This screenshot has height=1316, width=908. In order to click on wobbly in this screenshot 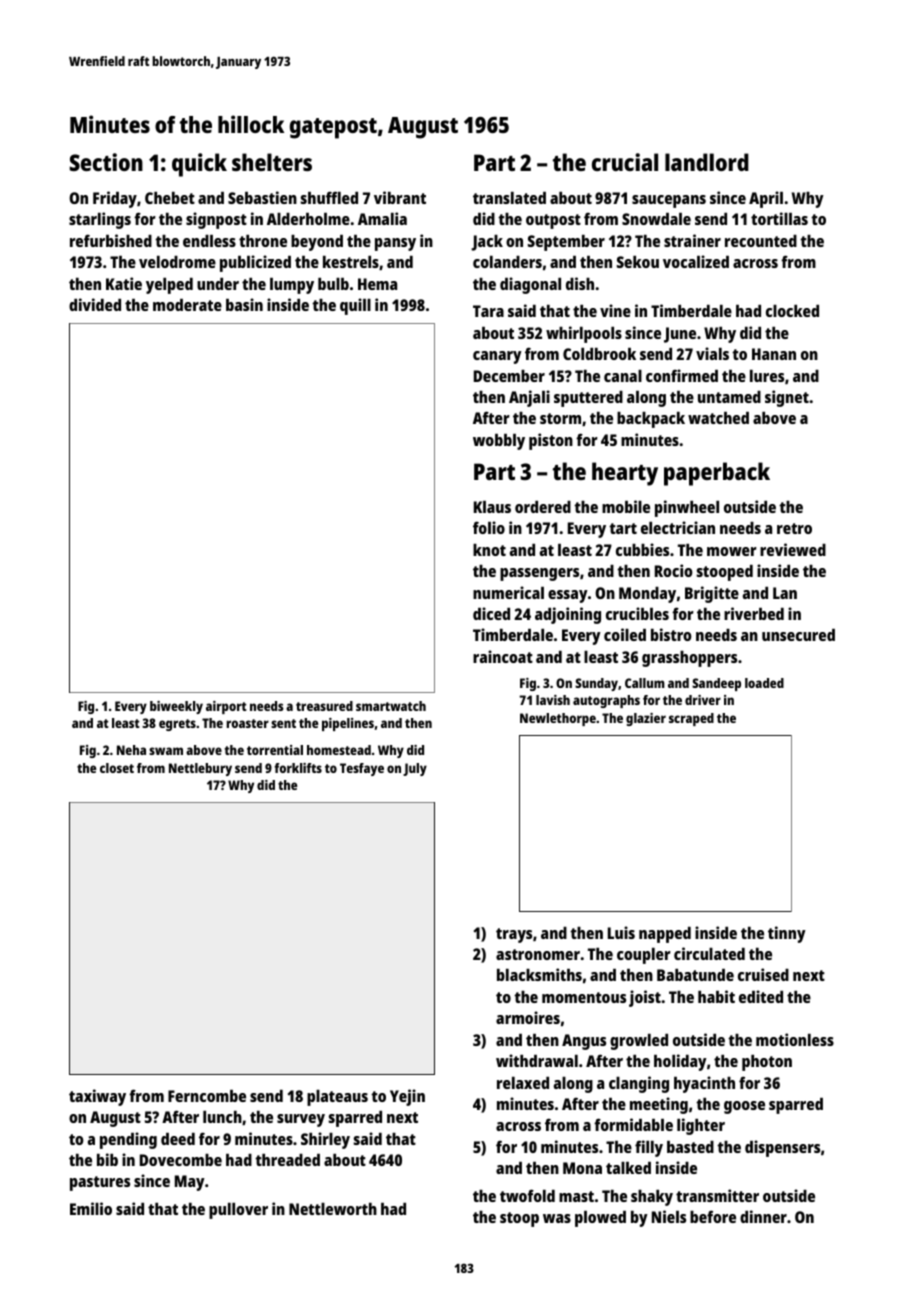, I will do `click(499, 442)`.
